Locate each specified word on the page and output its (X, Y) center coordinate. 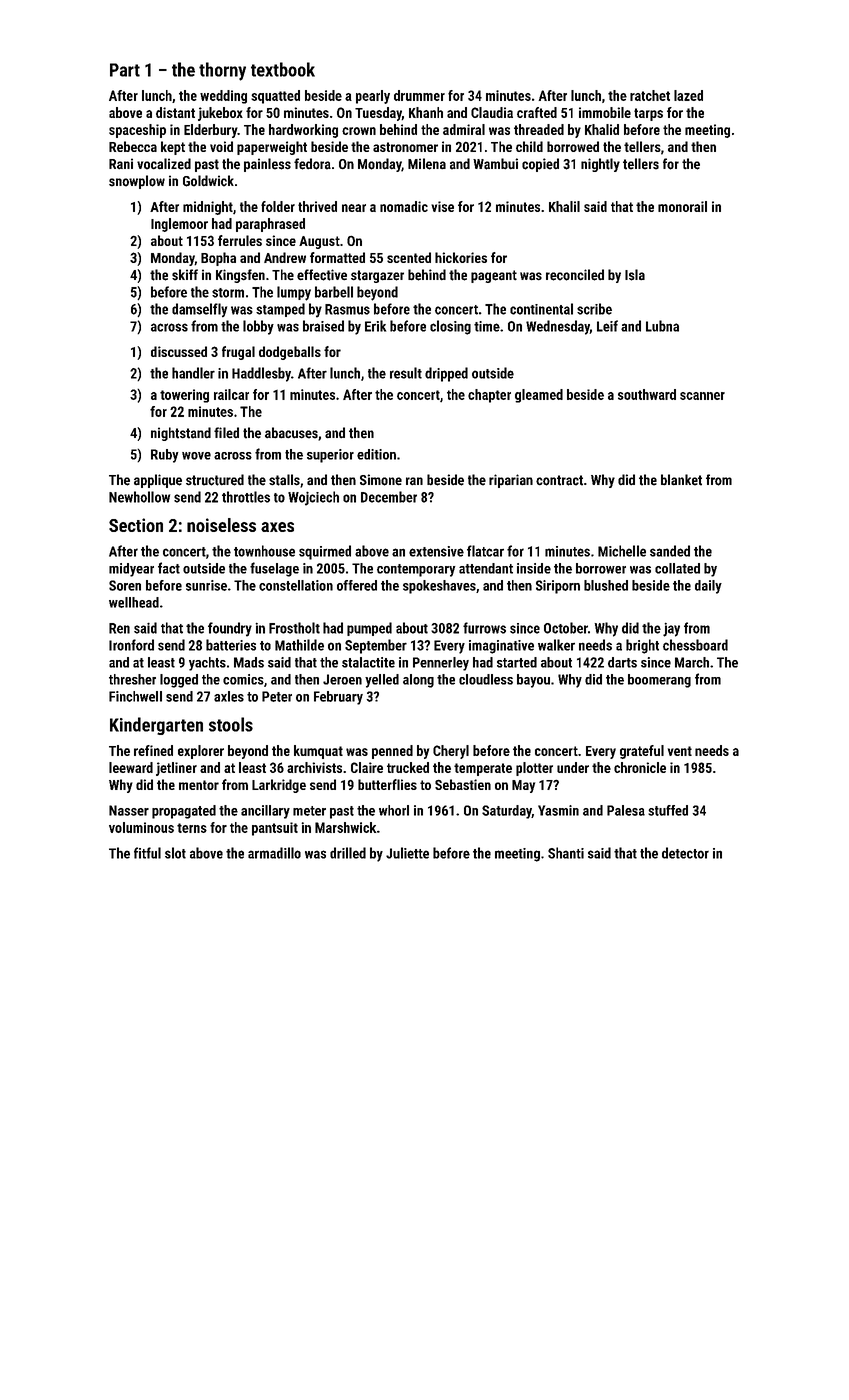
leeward (131, 767)
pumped (369, 629)
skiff (185, 275)
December (389, 497)
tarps (648, 114)
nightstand (181, 434)
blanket (681, 480)
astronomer (405, 147)
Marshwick (346, 827)
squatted (275, 97)
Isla (635, 275)
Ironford (131, 645)
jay (671, 630)
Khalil (564, 206)
